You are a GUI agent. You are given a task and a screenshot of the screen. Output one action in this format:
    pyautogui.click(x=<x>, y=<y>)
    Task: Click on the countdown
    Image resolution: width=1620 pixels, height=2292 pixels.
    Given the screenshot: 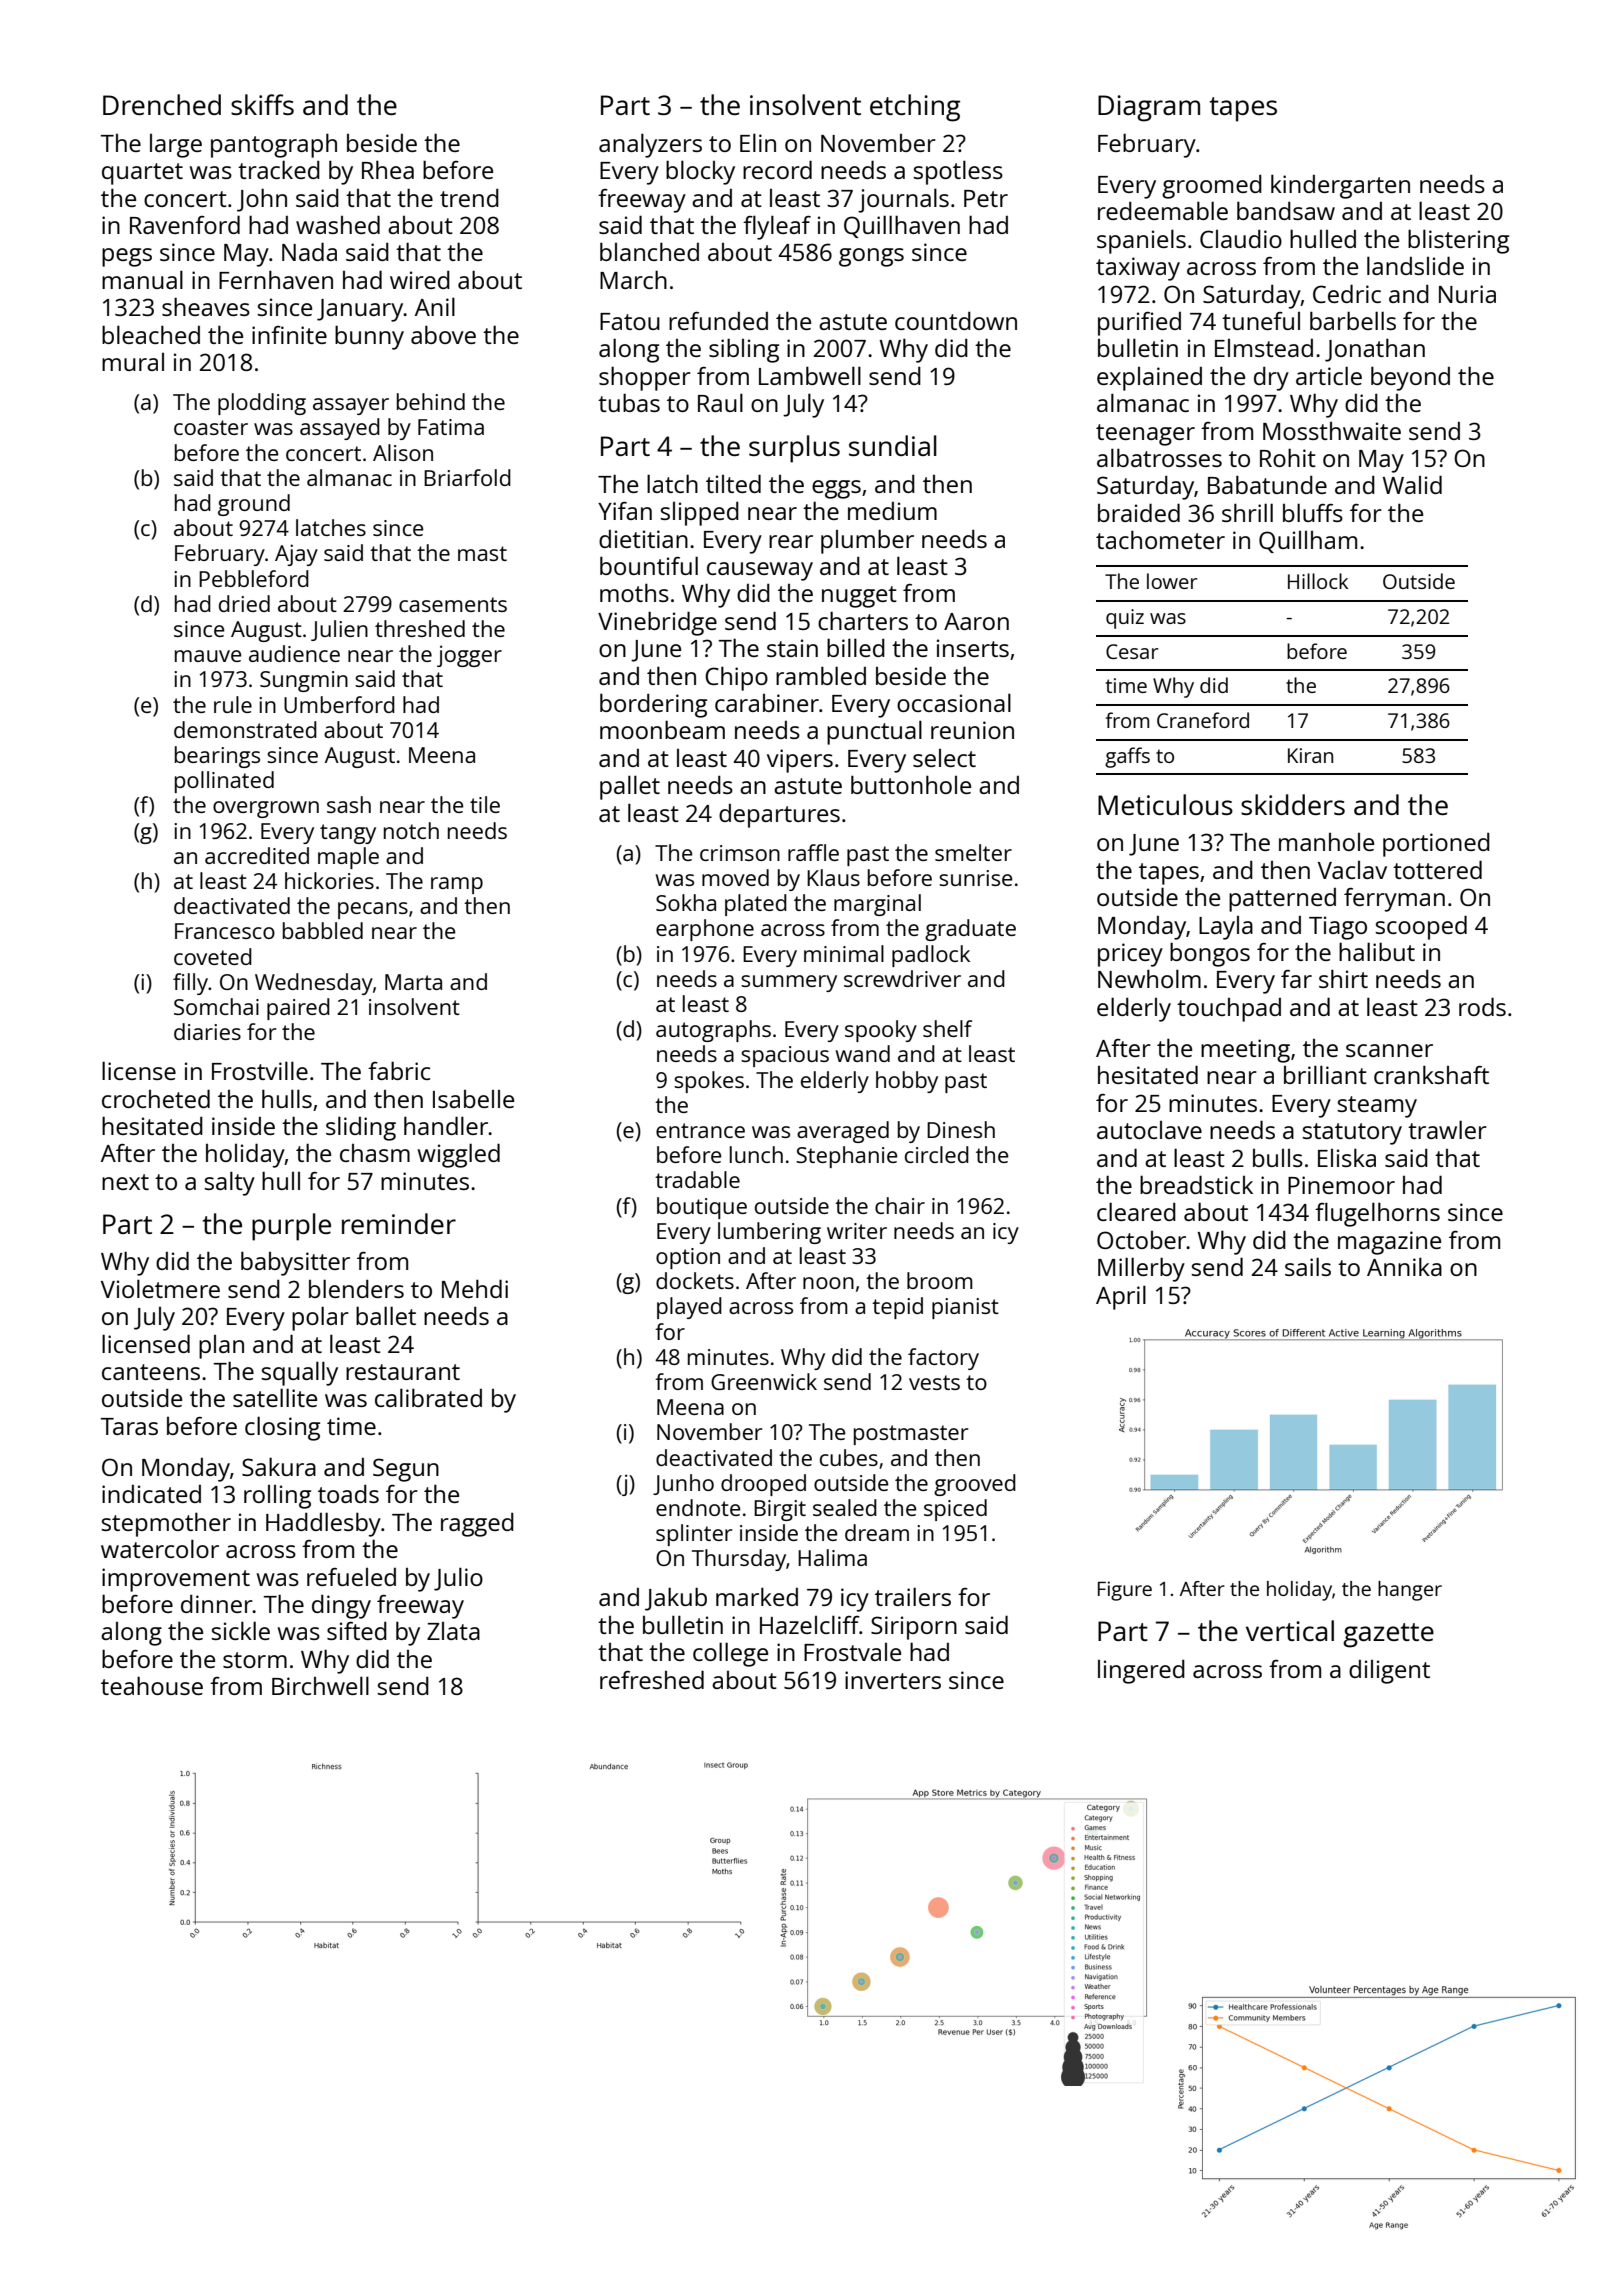 What is the action you would take?
    pyautogui.click(x=956, y=320)
